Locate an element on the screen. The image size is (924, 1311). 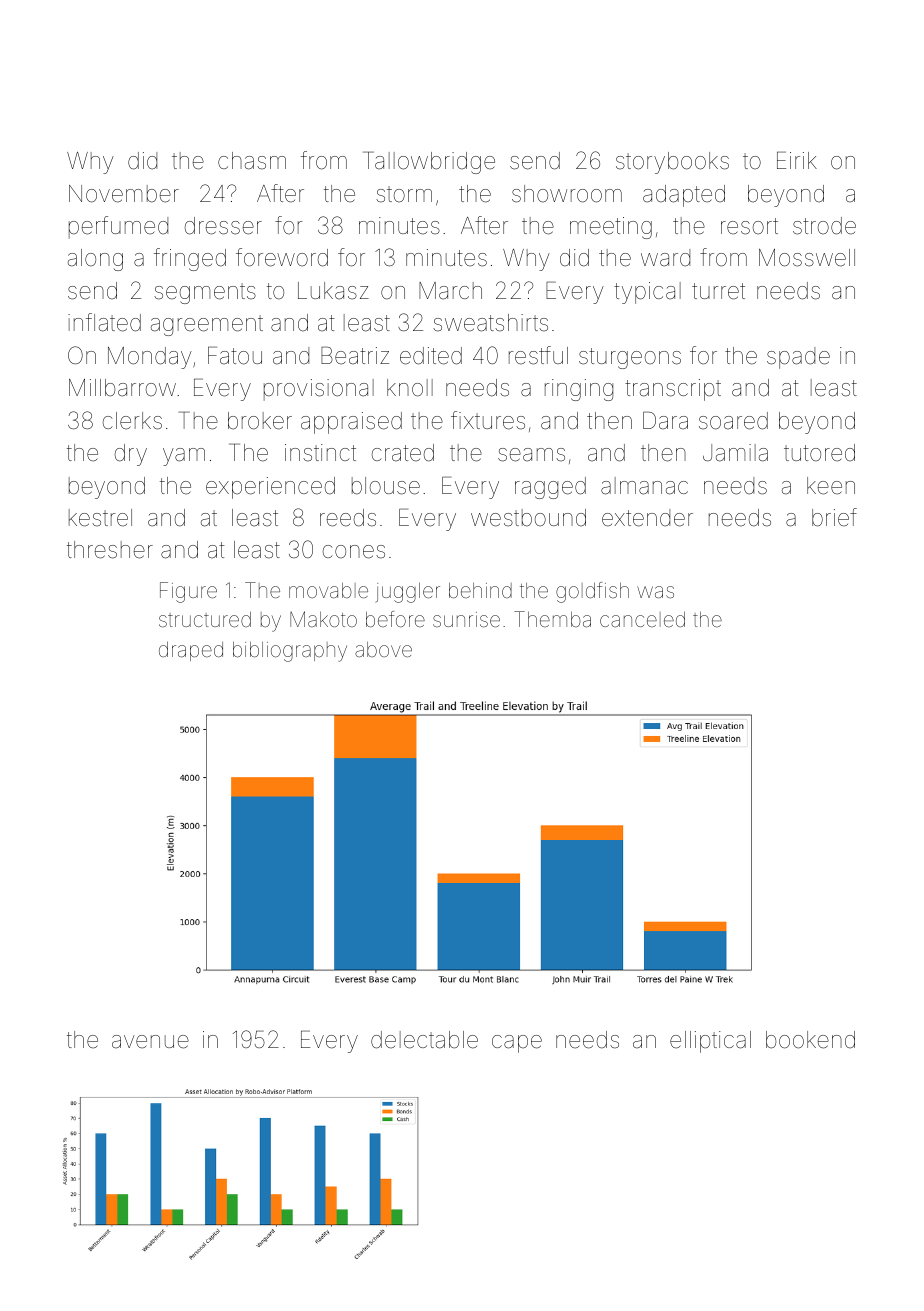
Tallowbridge is located at coordinates (429, 163).
